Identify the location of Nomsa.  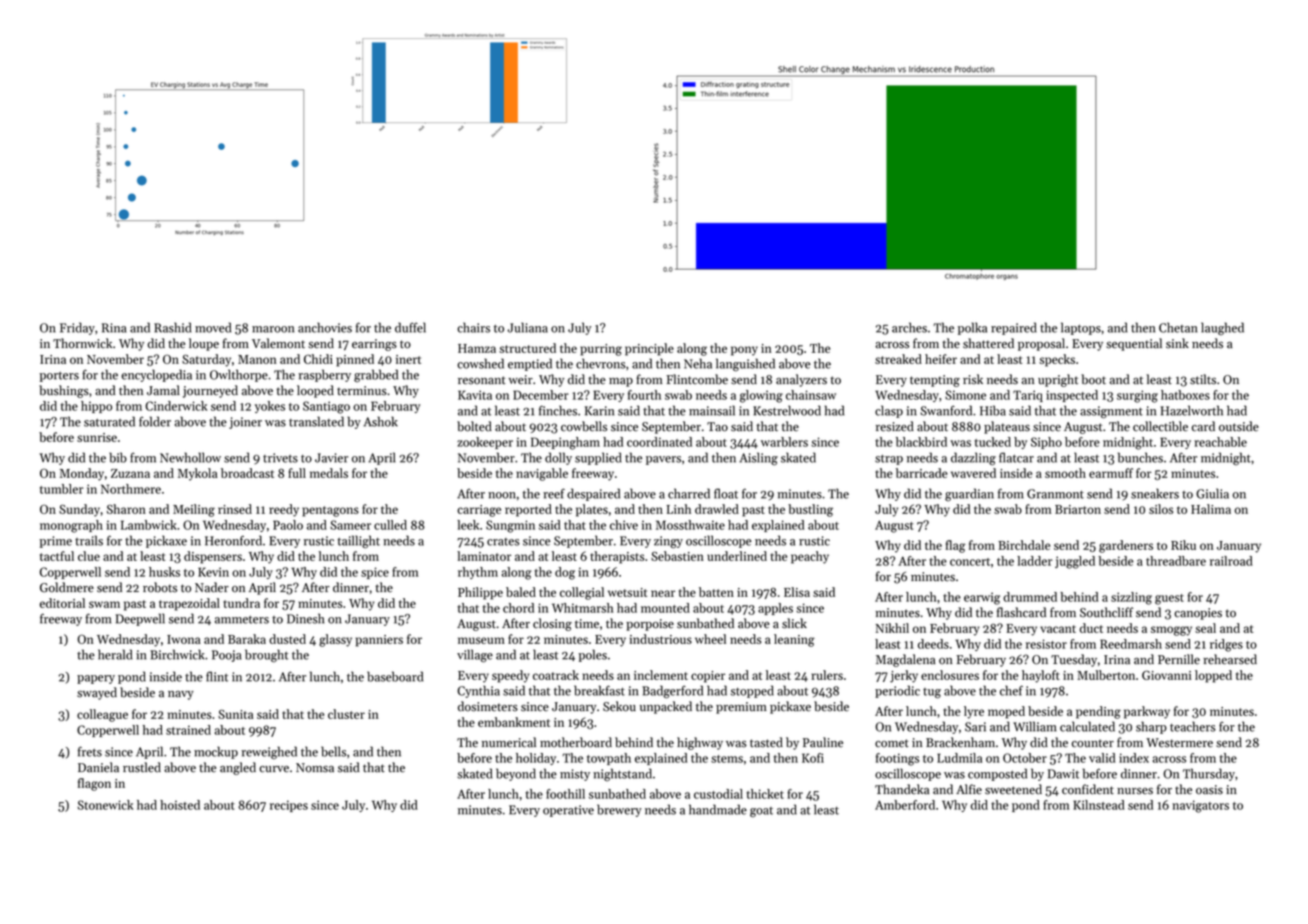
(315, 768).
